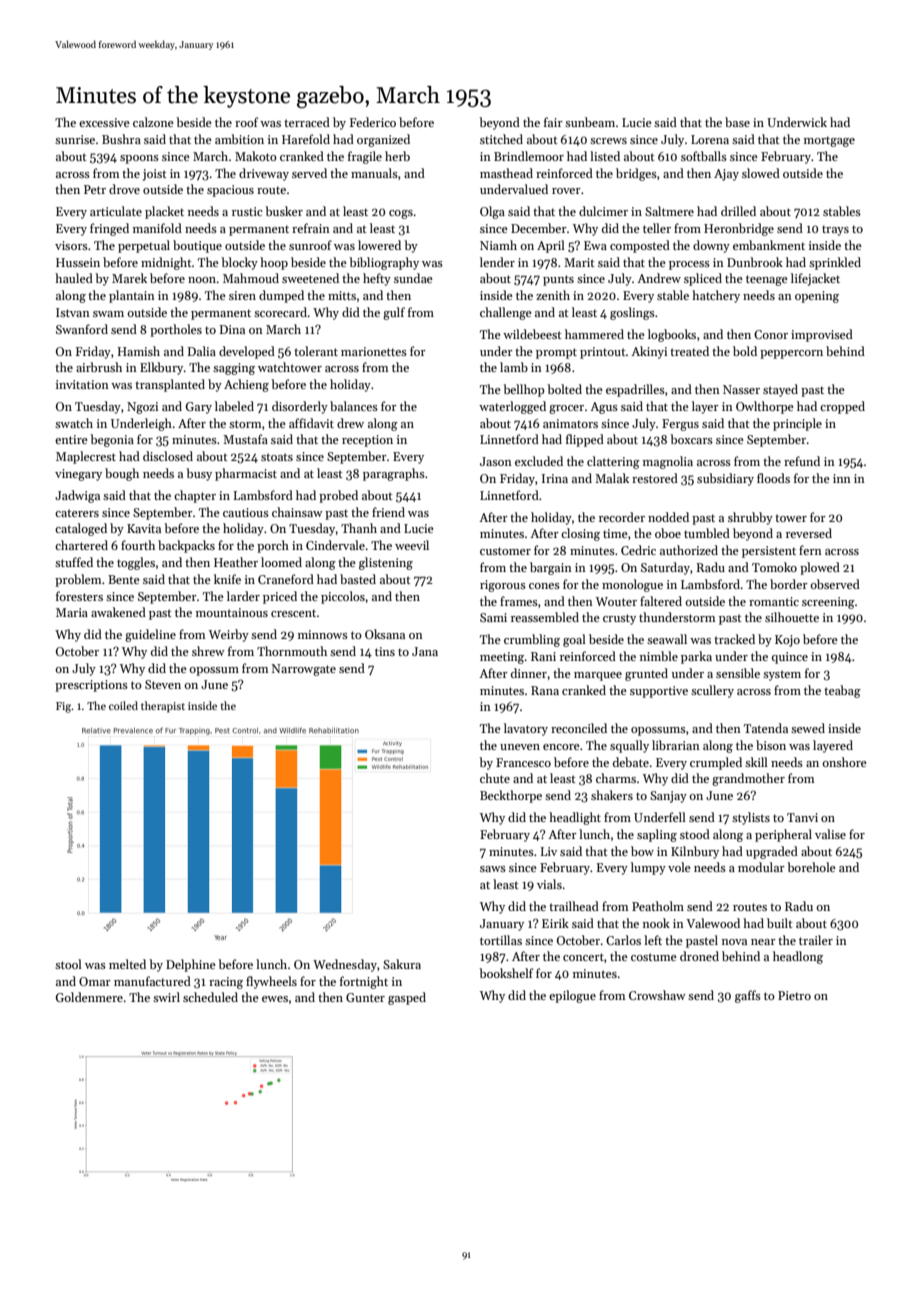 This screenshot has height=1308, width=924. What do you see at coordinates (127, 964) in the screenshot?
I see `melted` at bounding box center [127, 964].
